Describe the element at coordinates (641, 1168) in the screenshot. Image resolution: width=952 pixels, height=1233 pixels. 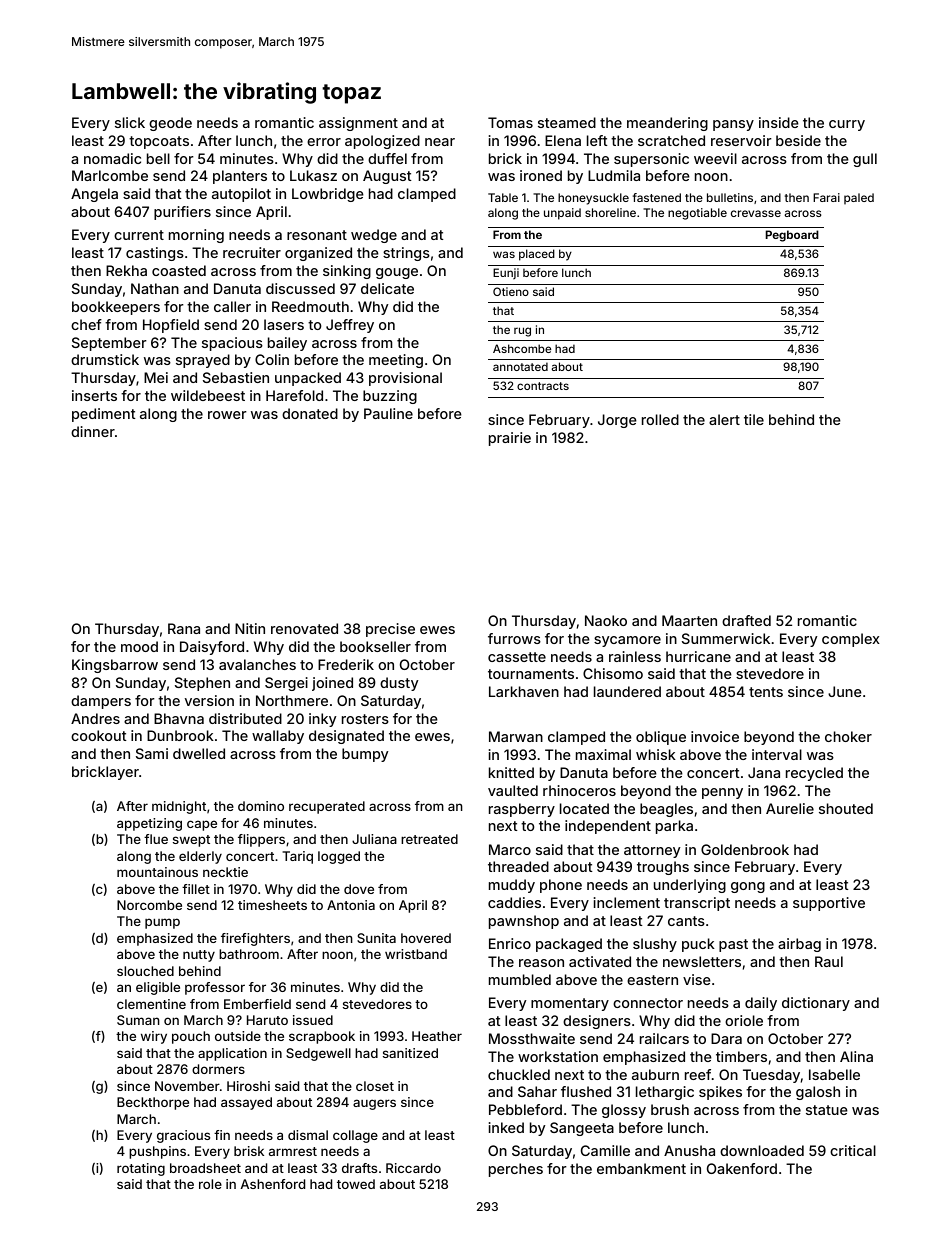
I see `embankment` at that location.
